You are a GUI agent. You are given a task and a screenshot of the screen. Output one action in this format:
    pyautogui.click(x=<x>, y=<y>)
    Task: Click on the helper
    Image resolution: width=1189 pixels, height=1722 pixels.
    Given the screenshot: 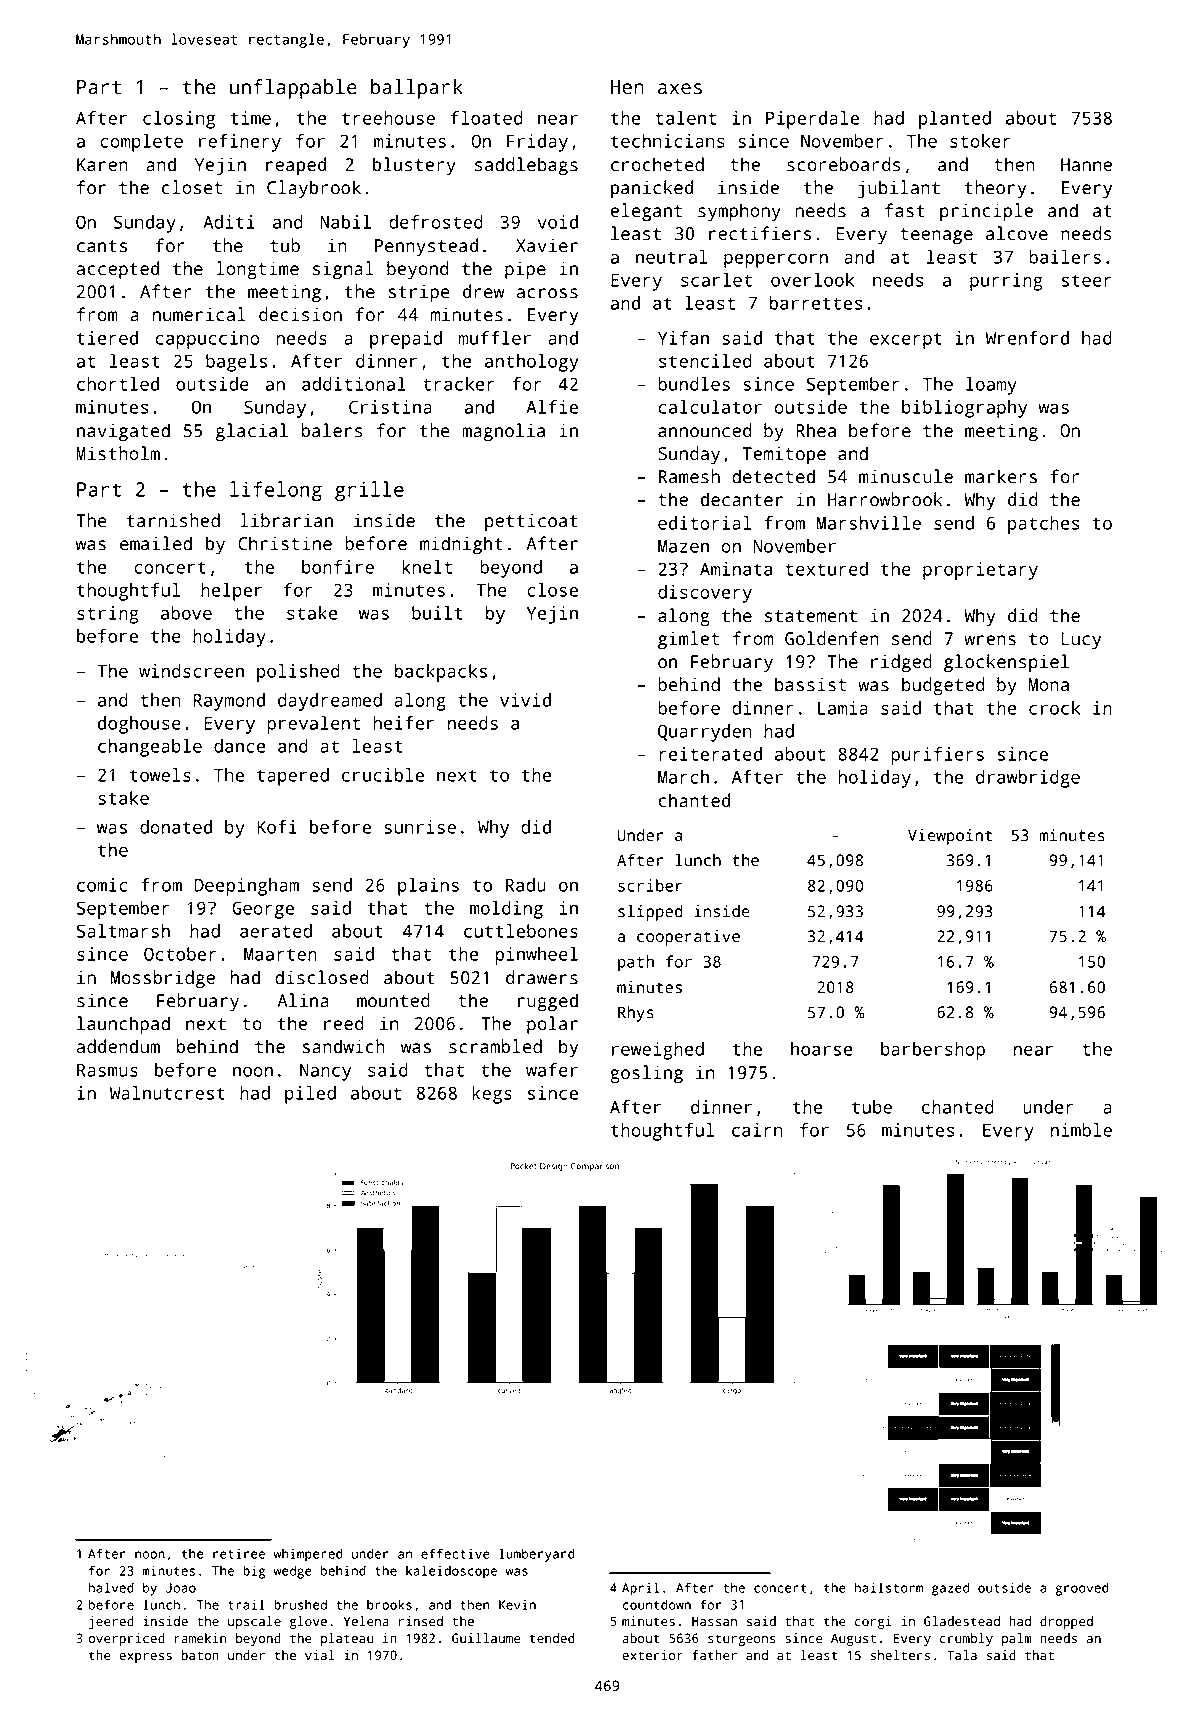 What is the action you would take?
    pyautogui.click(x=231, y=592)
